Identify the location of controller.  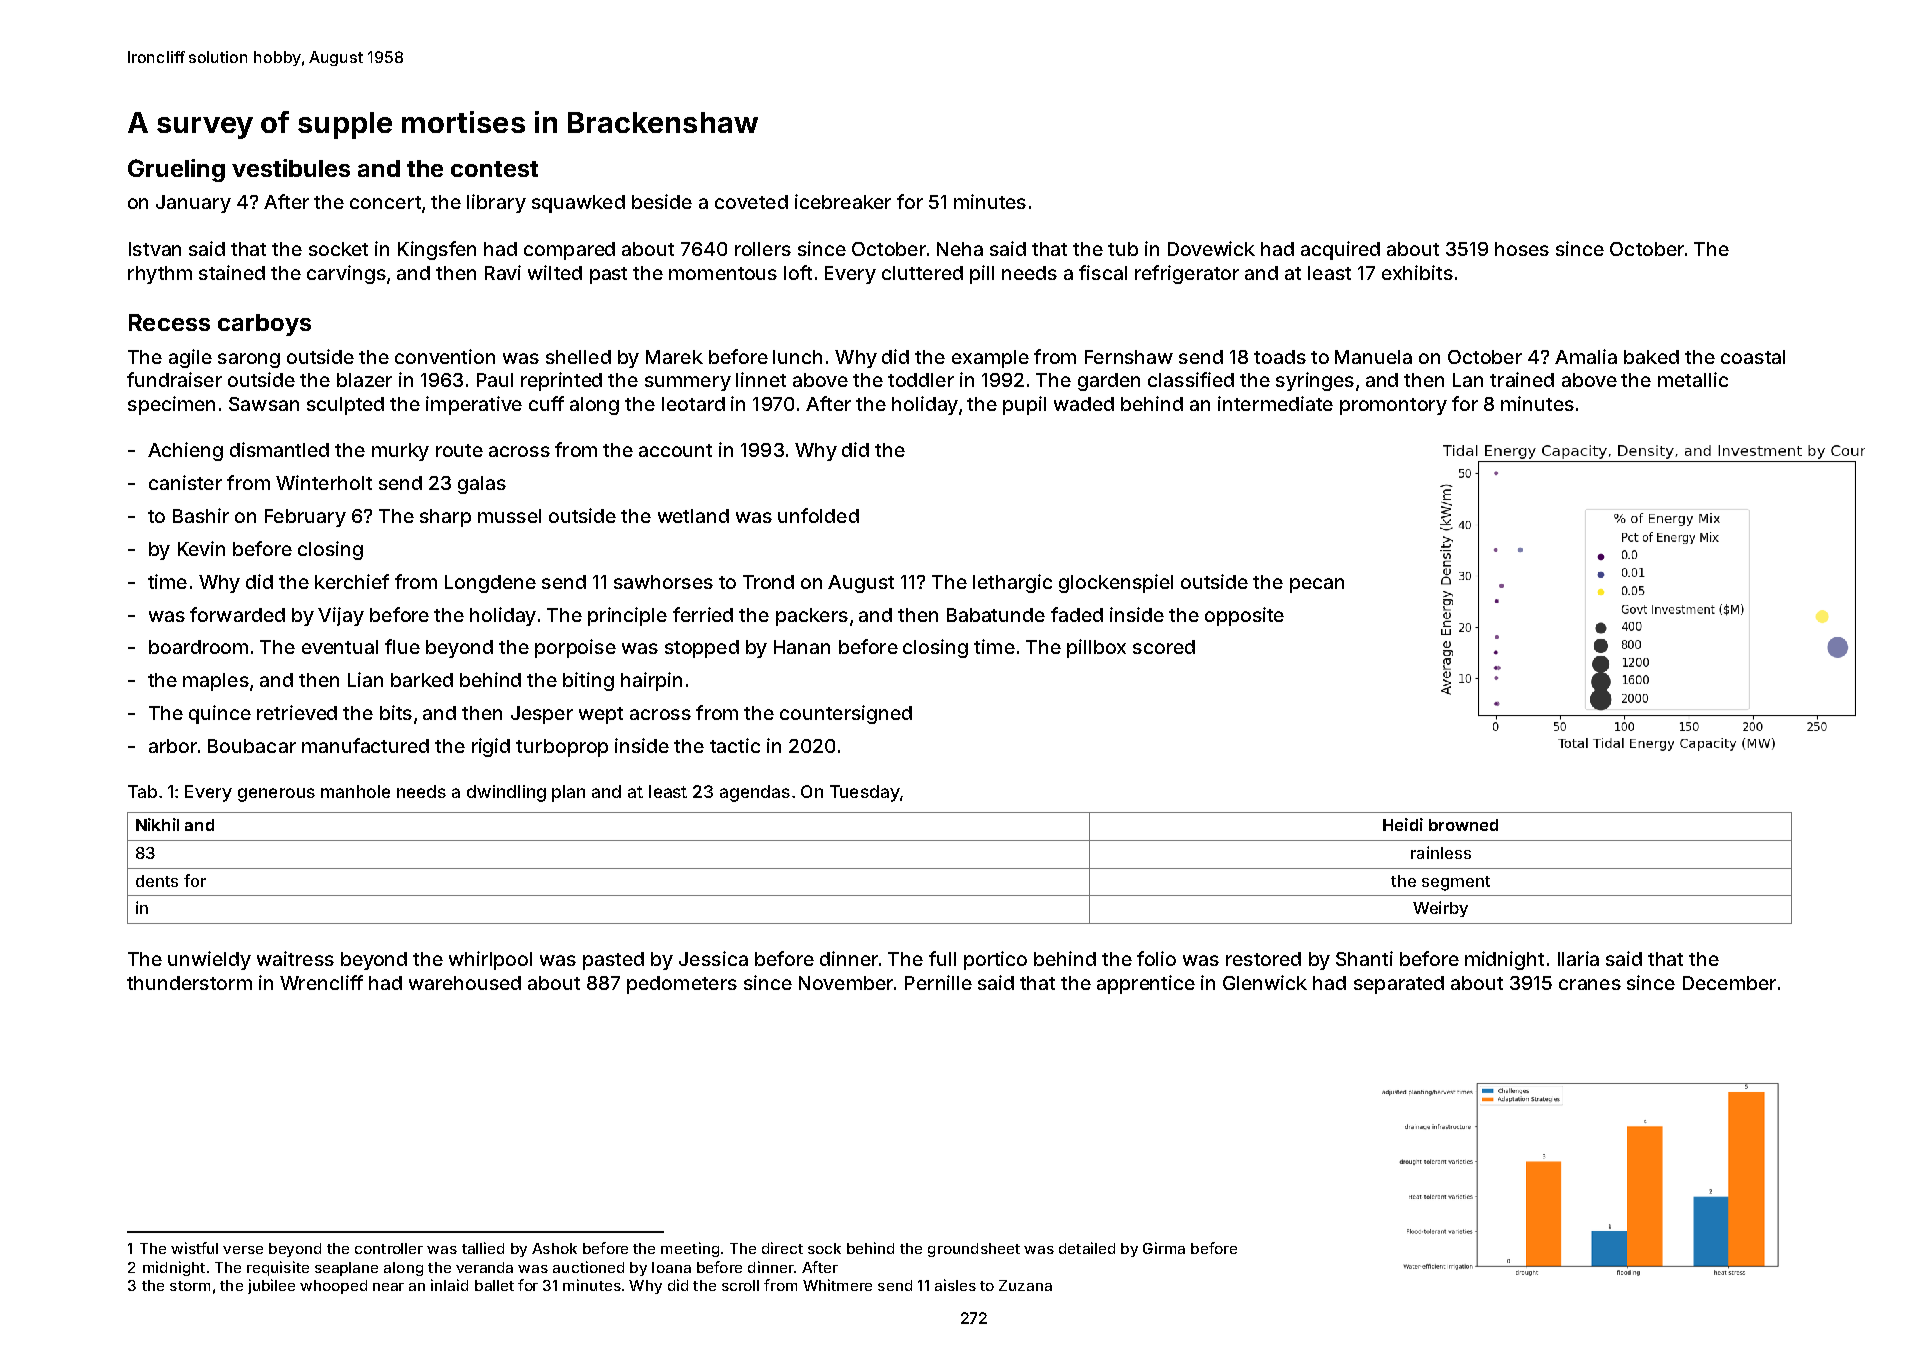
(389, 1248).
